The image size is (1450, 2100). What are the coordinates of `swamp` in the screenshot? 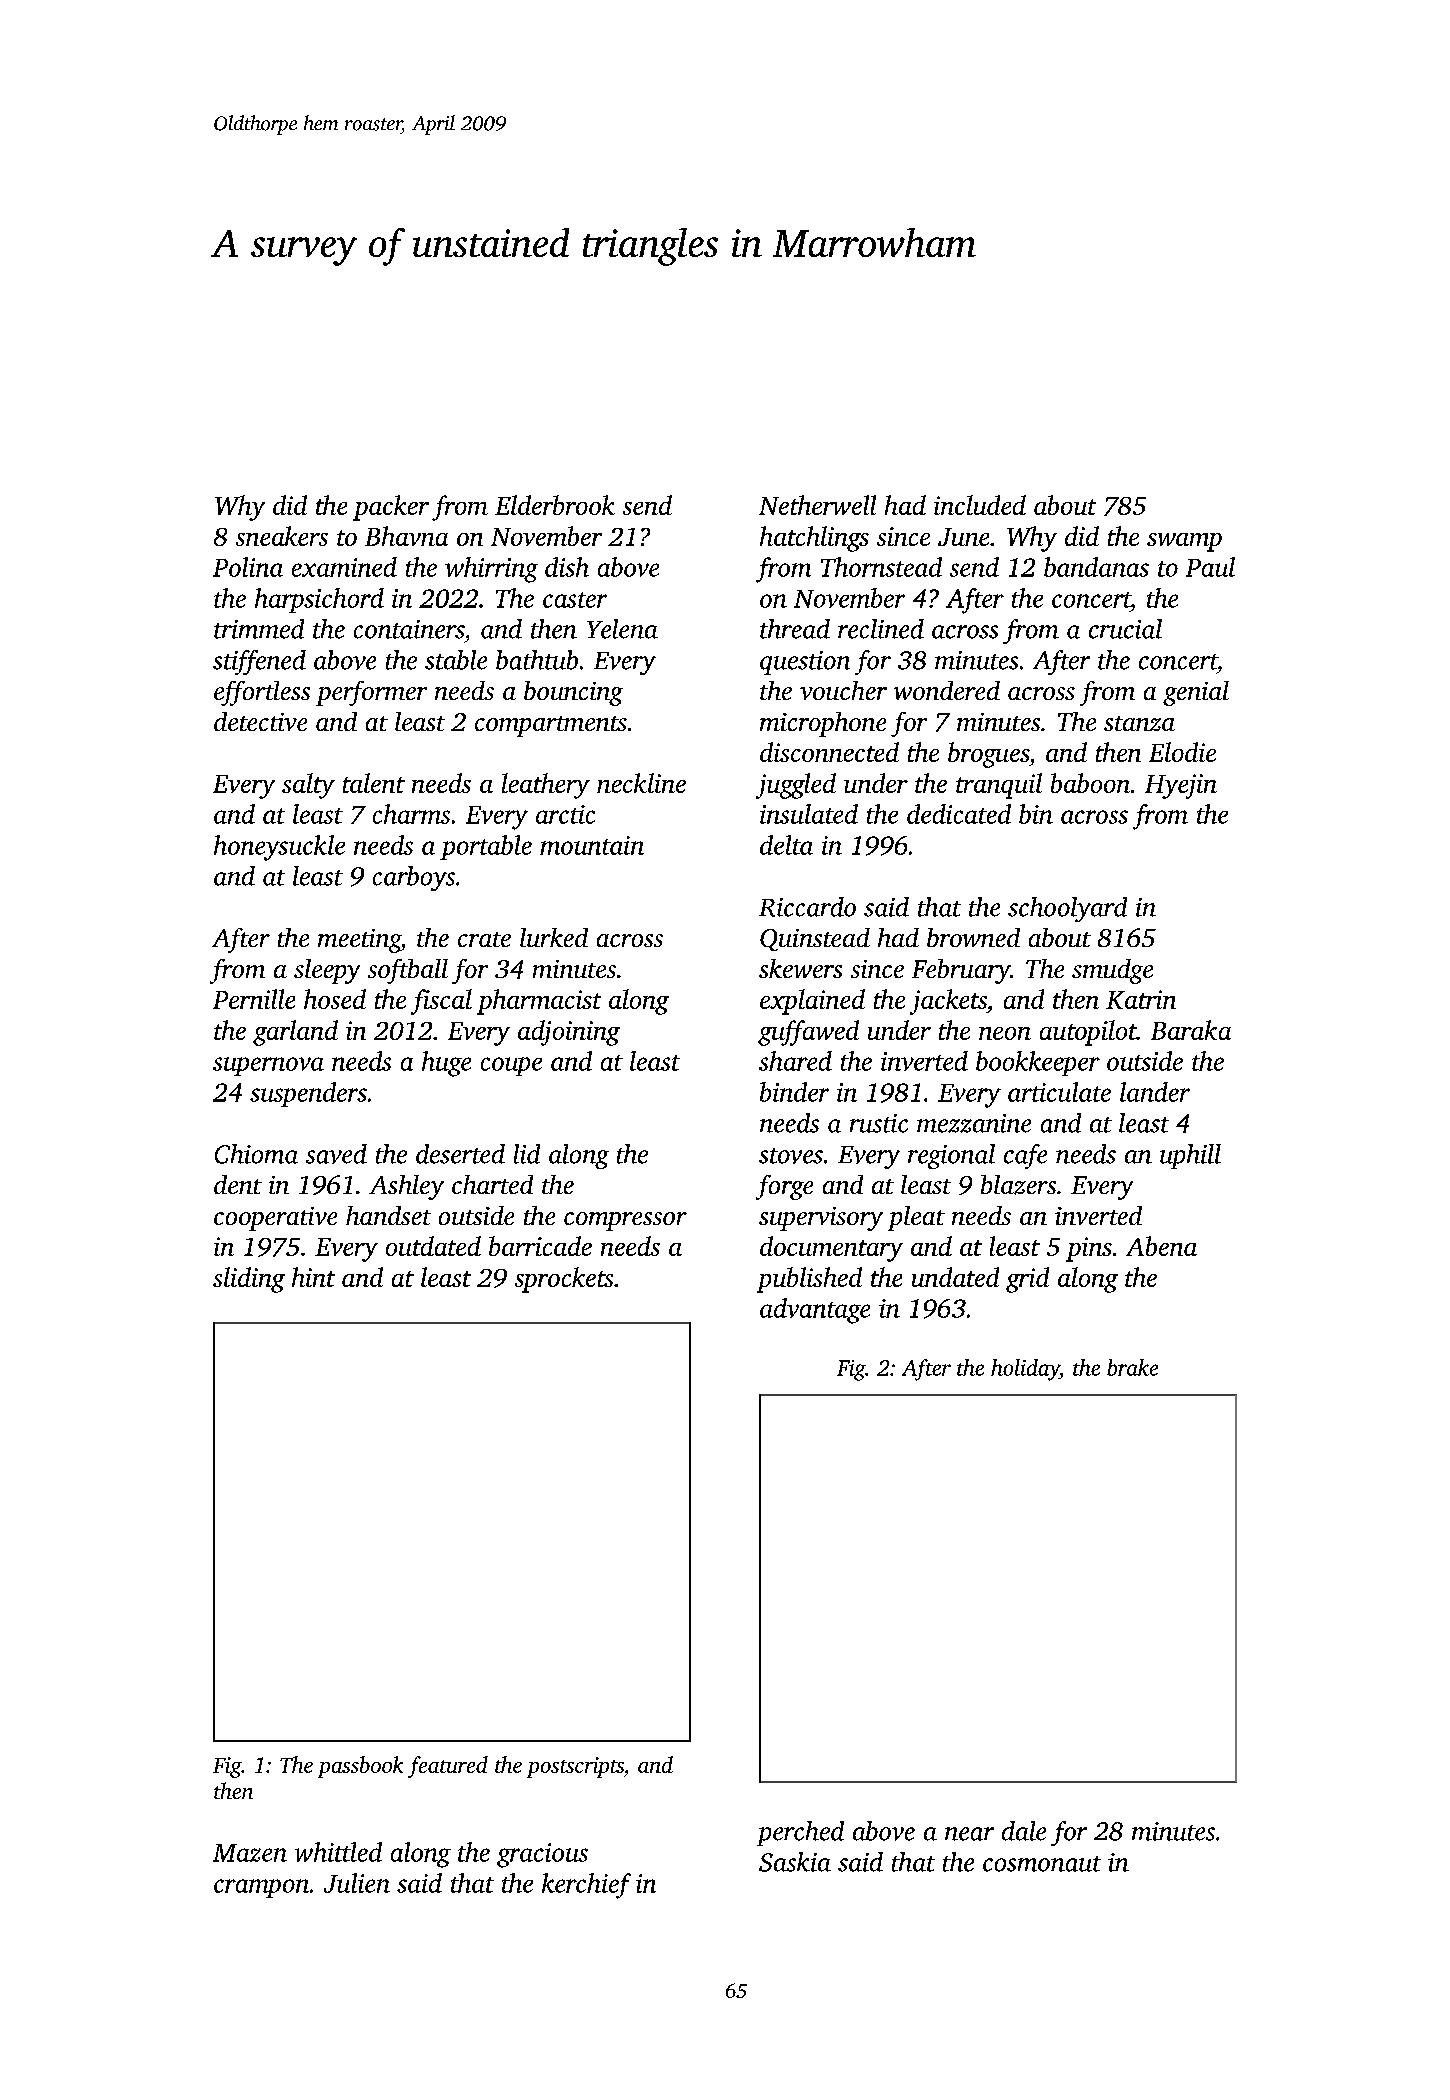 It's located at (1184, 542).
